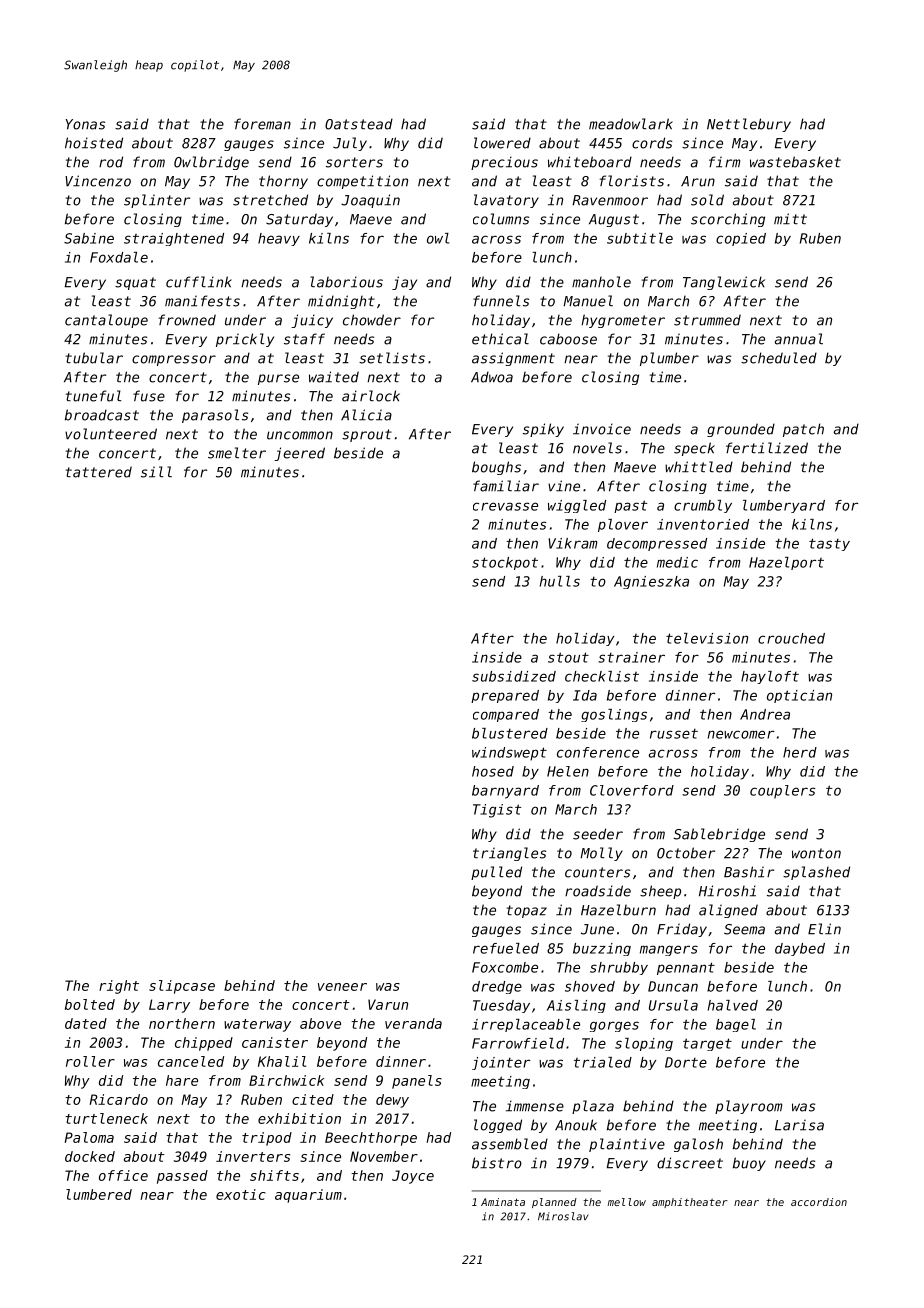 The image size is (924, 1308). I want to click on heavy, so click(279, 239).
